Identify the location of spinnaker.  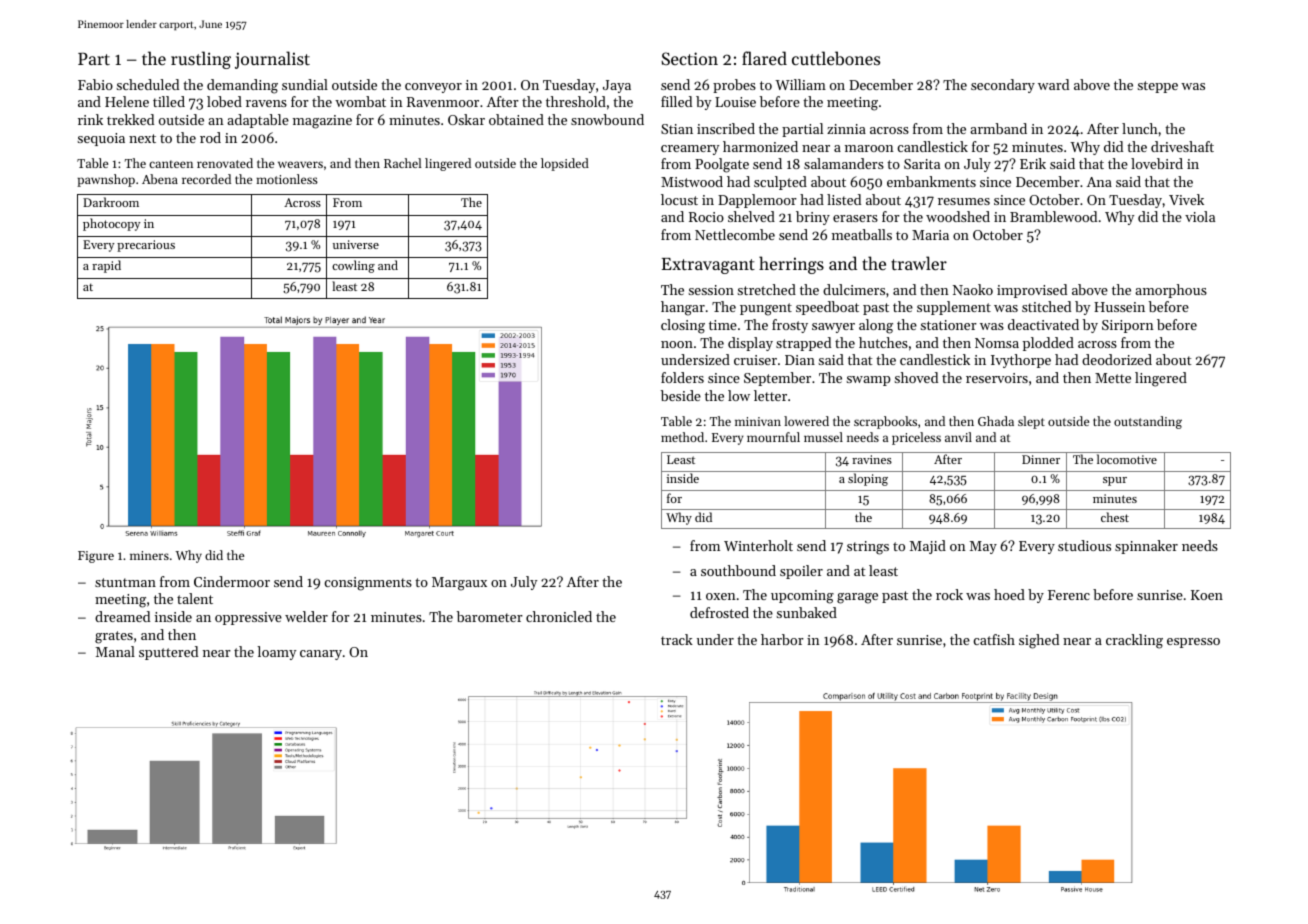
(1146, 547).
